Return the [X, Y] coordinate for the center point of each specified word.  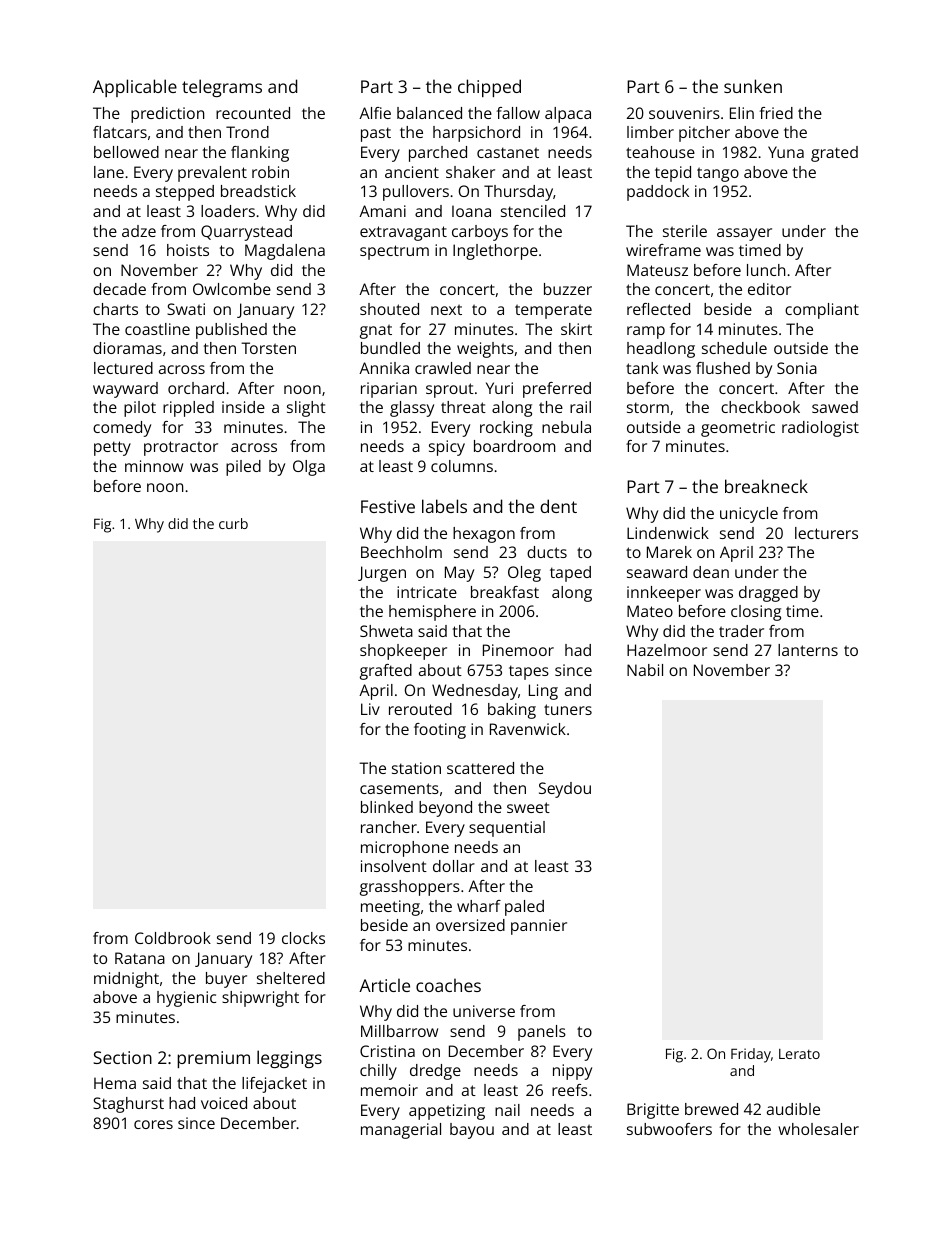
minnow [154, 466]
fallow [518, 113]
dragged [768, 594]
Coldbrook [173, 938]
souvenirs [684, 113]
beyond [445, 809]
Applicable [135, 88]
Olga [309, 468]
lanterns [808, 650]
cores [153, 1124]
